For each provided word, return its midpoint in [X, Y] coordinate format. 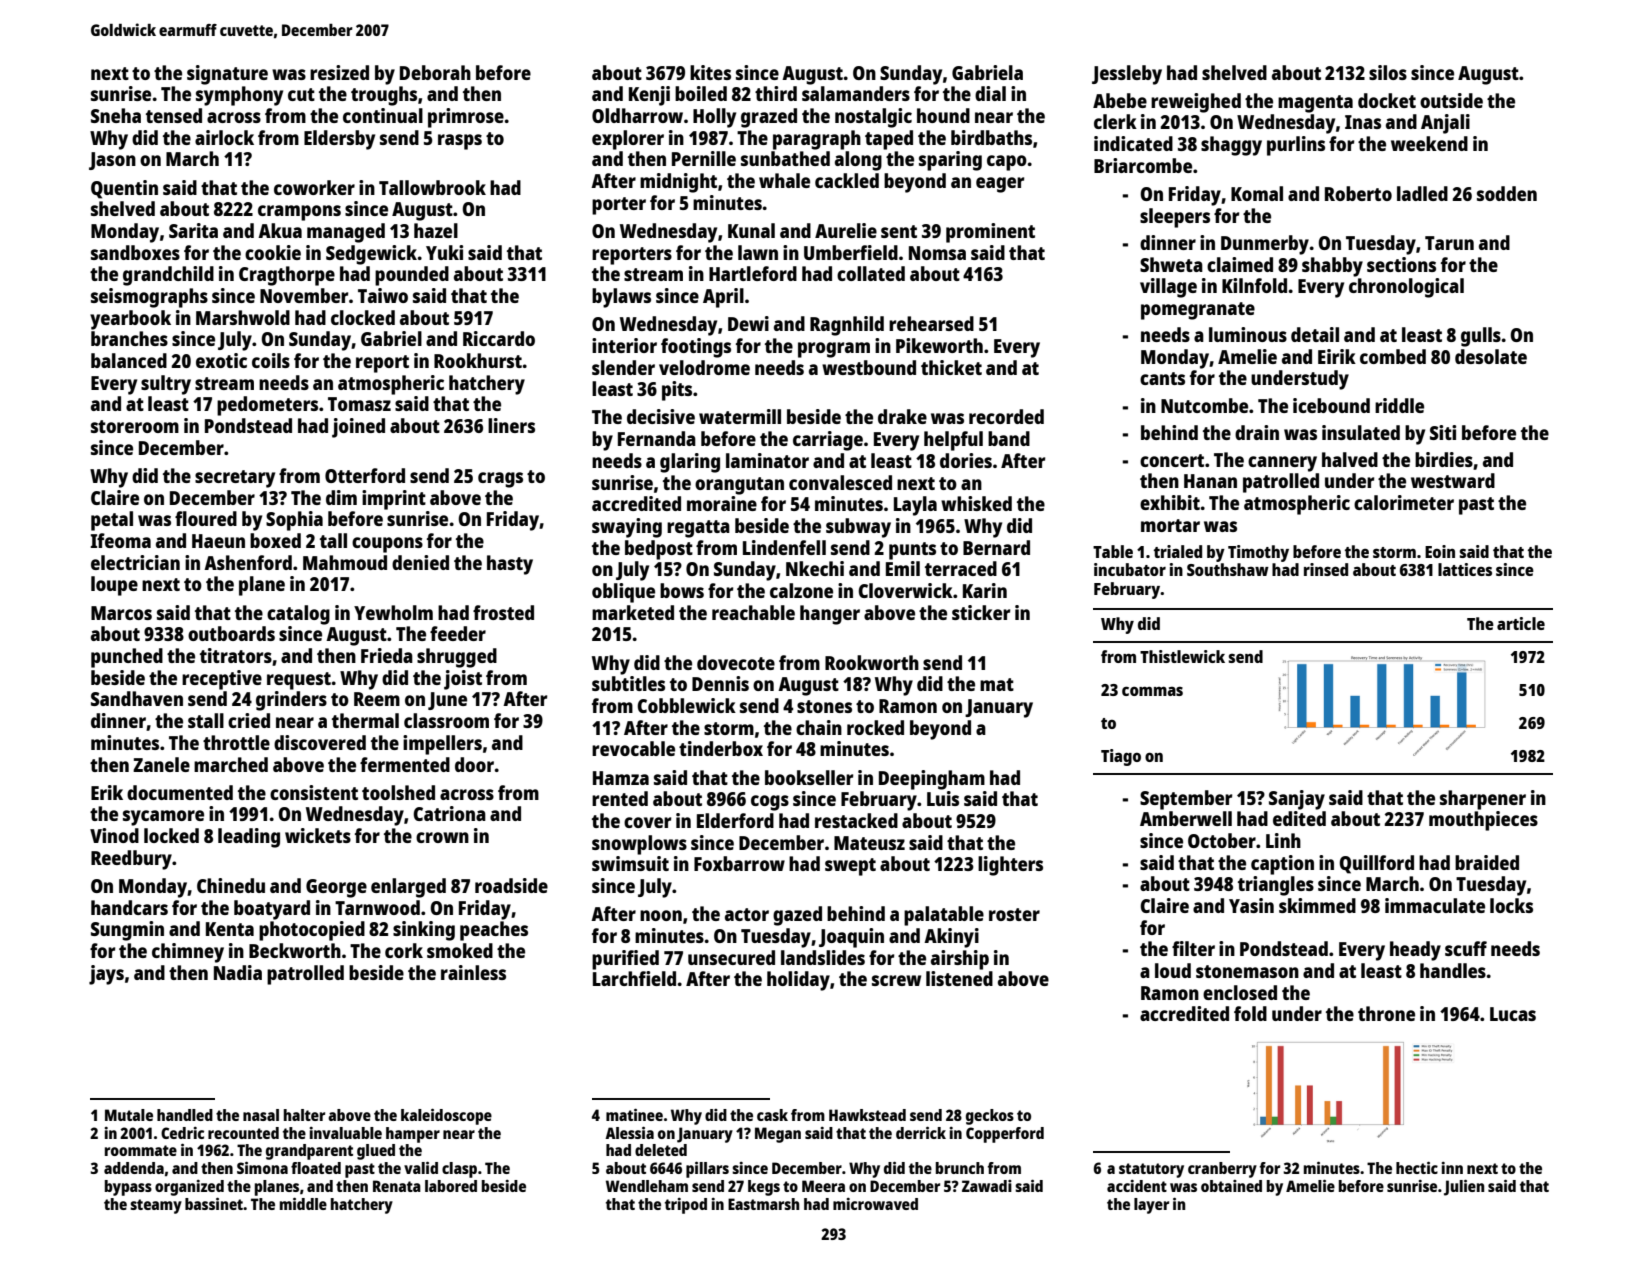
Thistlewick [1182, 656]
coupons [387, 545]
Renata [397, 1186]
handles [1453, 970]
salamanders [856, 93]
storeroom [135, 426]
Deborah [435, 72]
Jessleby [1127, 75]
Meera [823, 1186]
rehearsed [931, 323]
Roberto [1358, 193]
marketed [633, 612]
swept [850, 867]
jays [106, 975]
